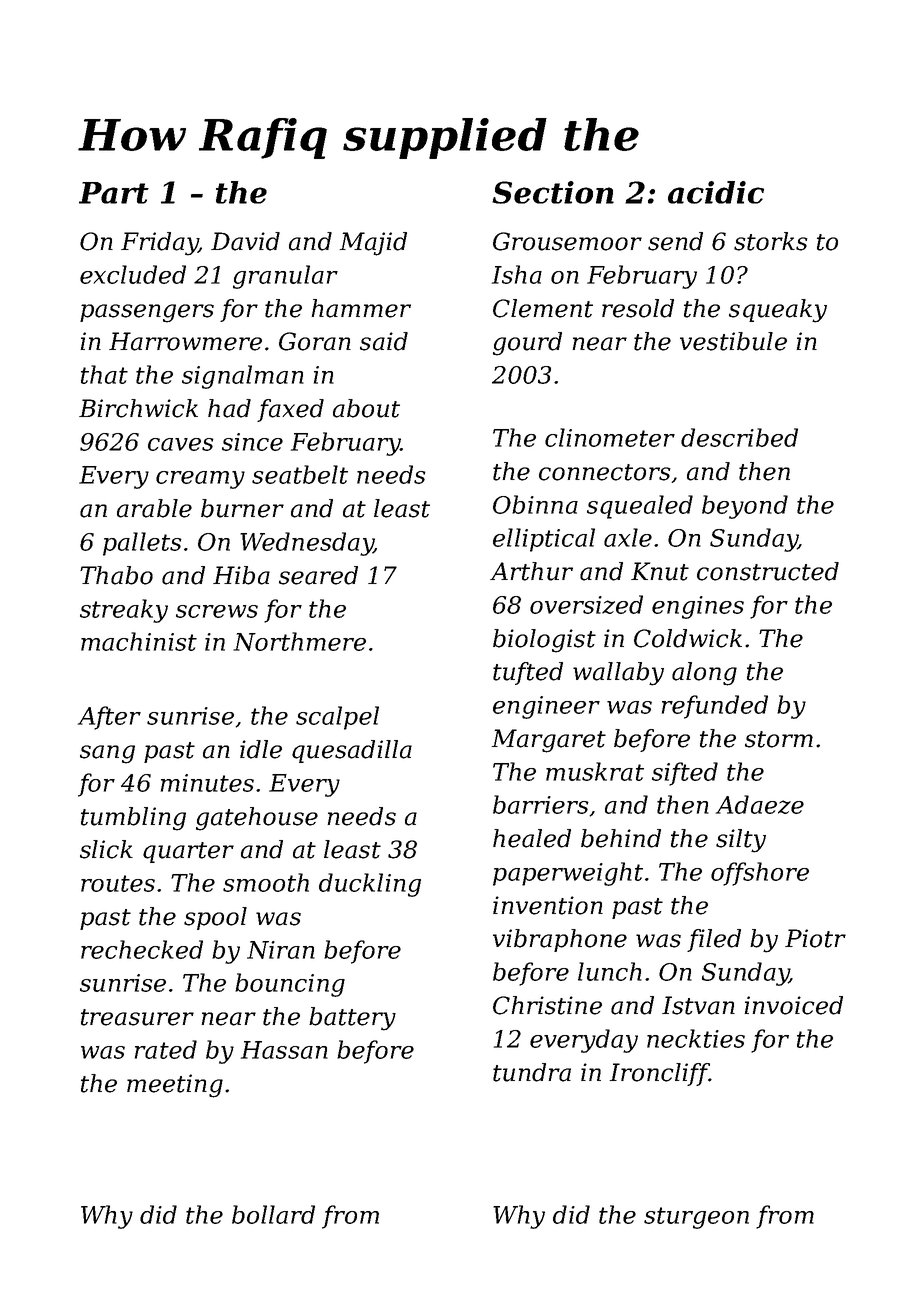 Image resolution: width=924 pixels, height=1311 pixels. What do you see at coordinates (714, 940) in the image?
I see `filed` at bounding box center [714, 940].
